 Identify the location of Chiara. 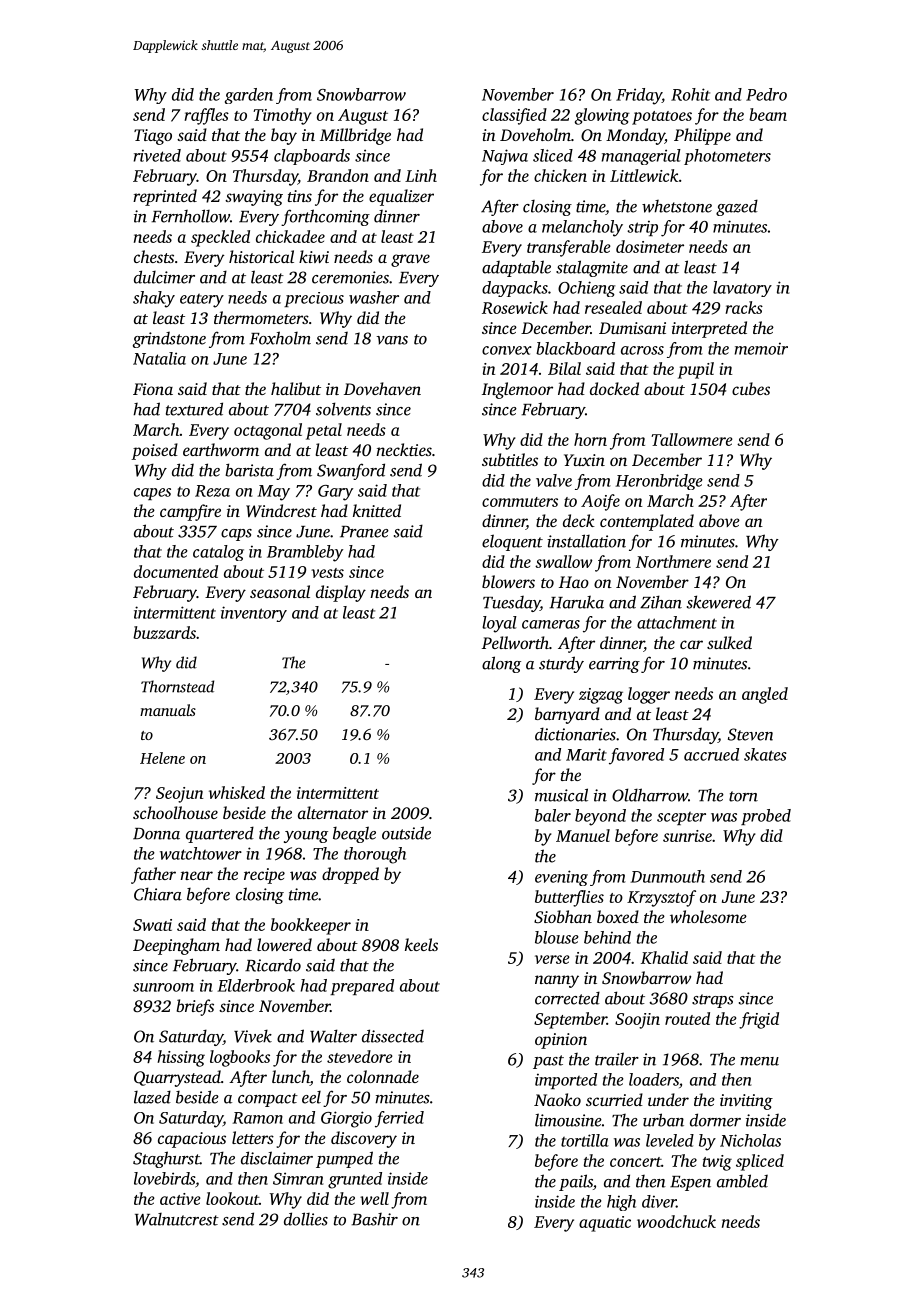
(158, 894).
